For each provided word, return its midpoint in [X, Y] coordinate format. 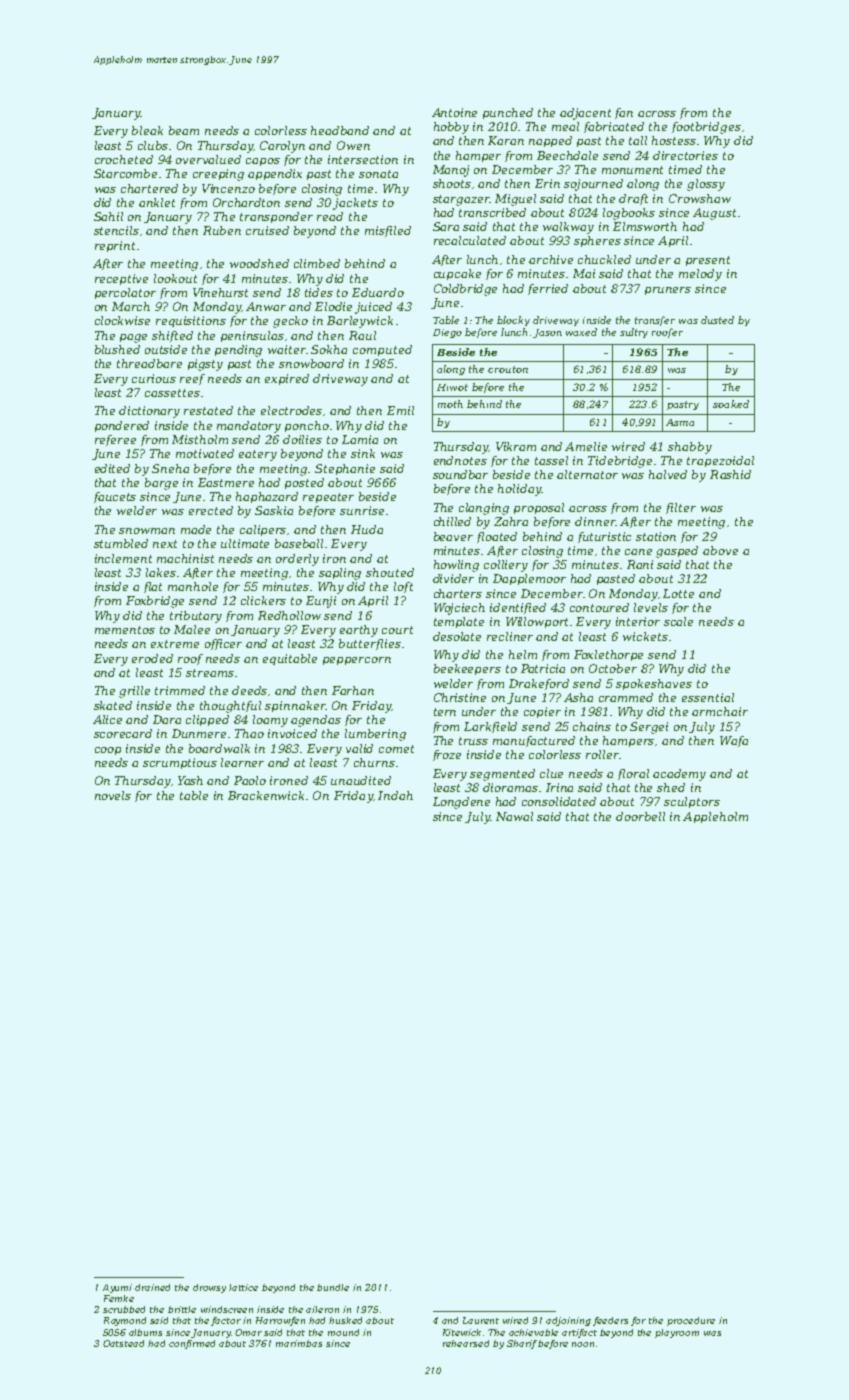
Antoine [454, 112]
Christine [460, 697]
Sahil [108, 216]
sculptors [692, 802]
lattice [243, 1287]
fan [624, 113]
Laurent [481, 1320]
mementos [125, 630]
